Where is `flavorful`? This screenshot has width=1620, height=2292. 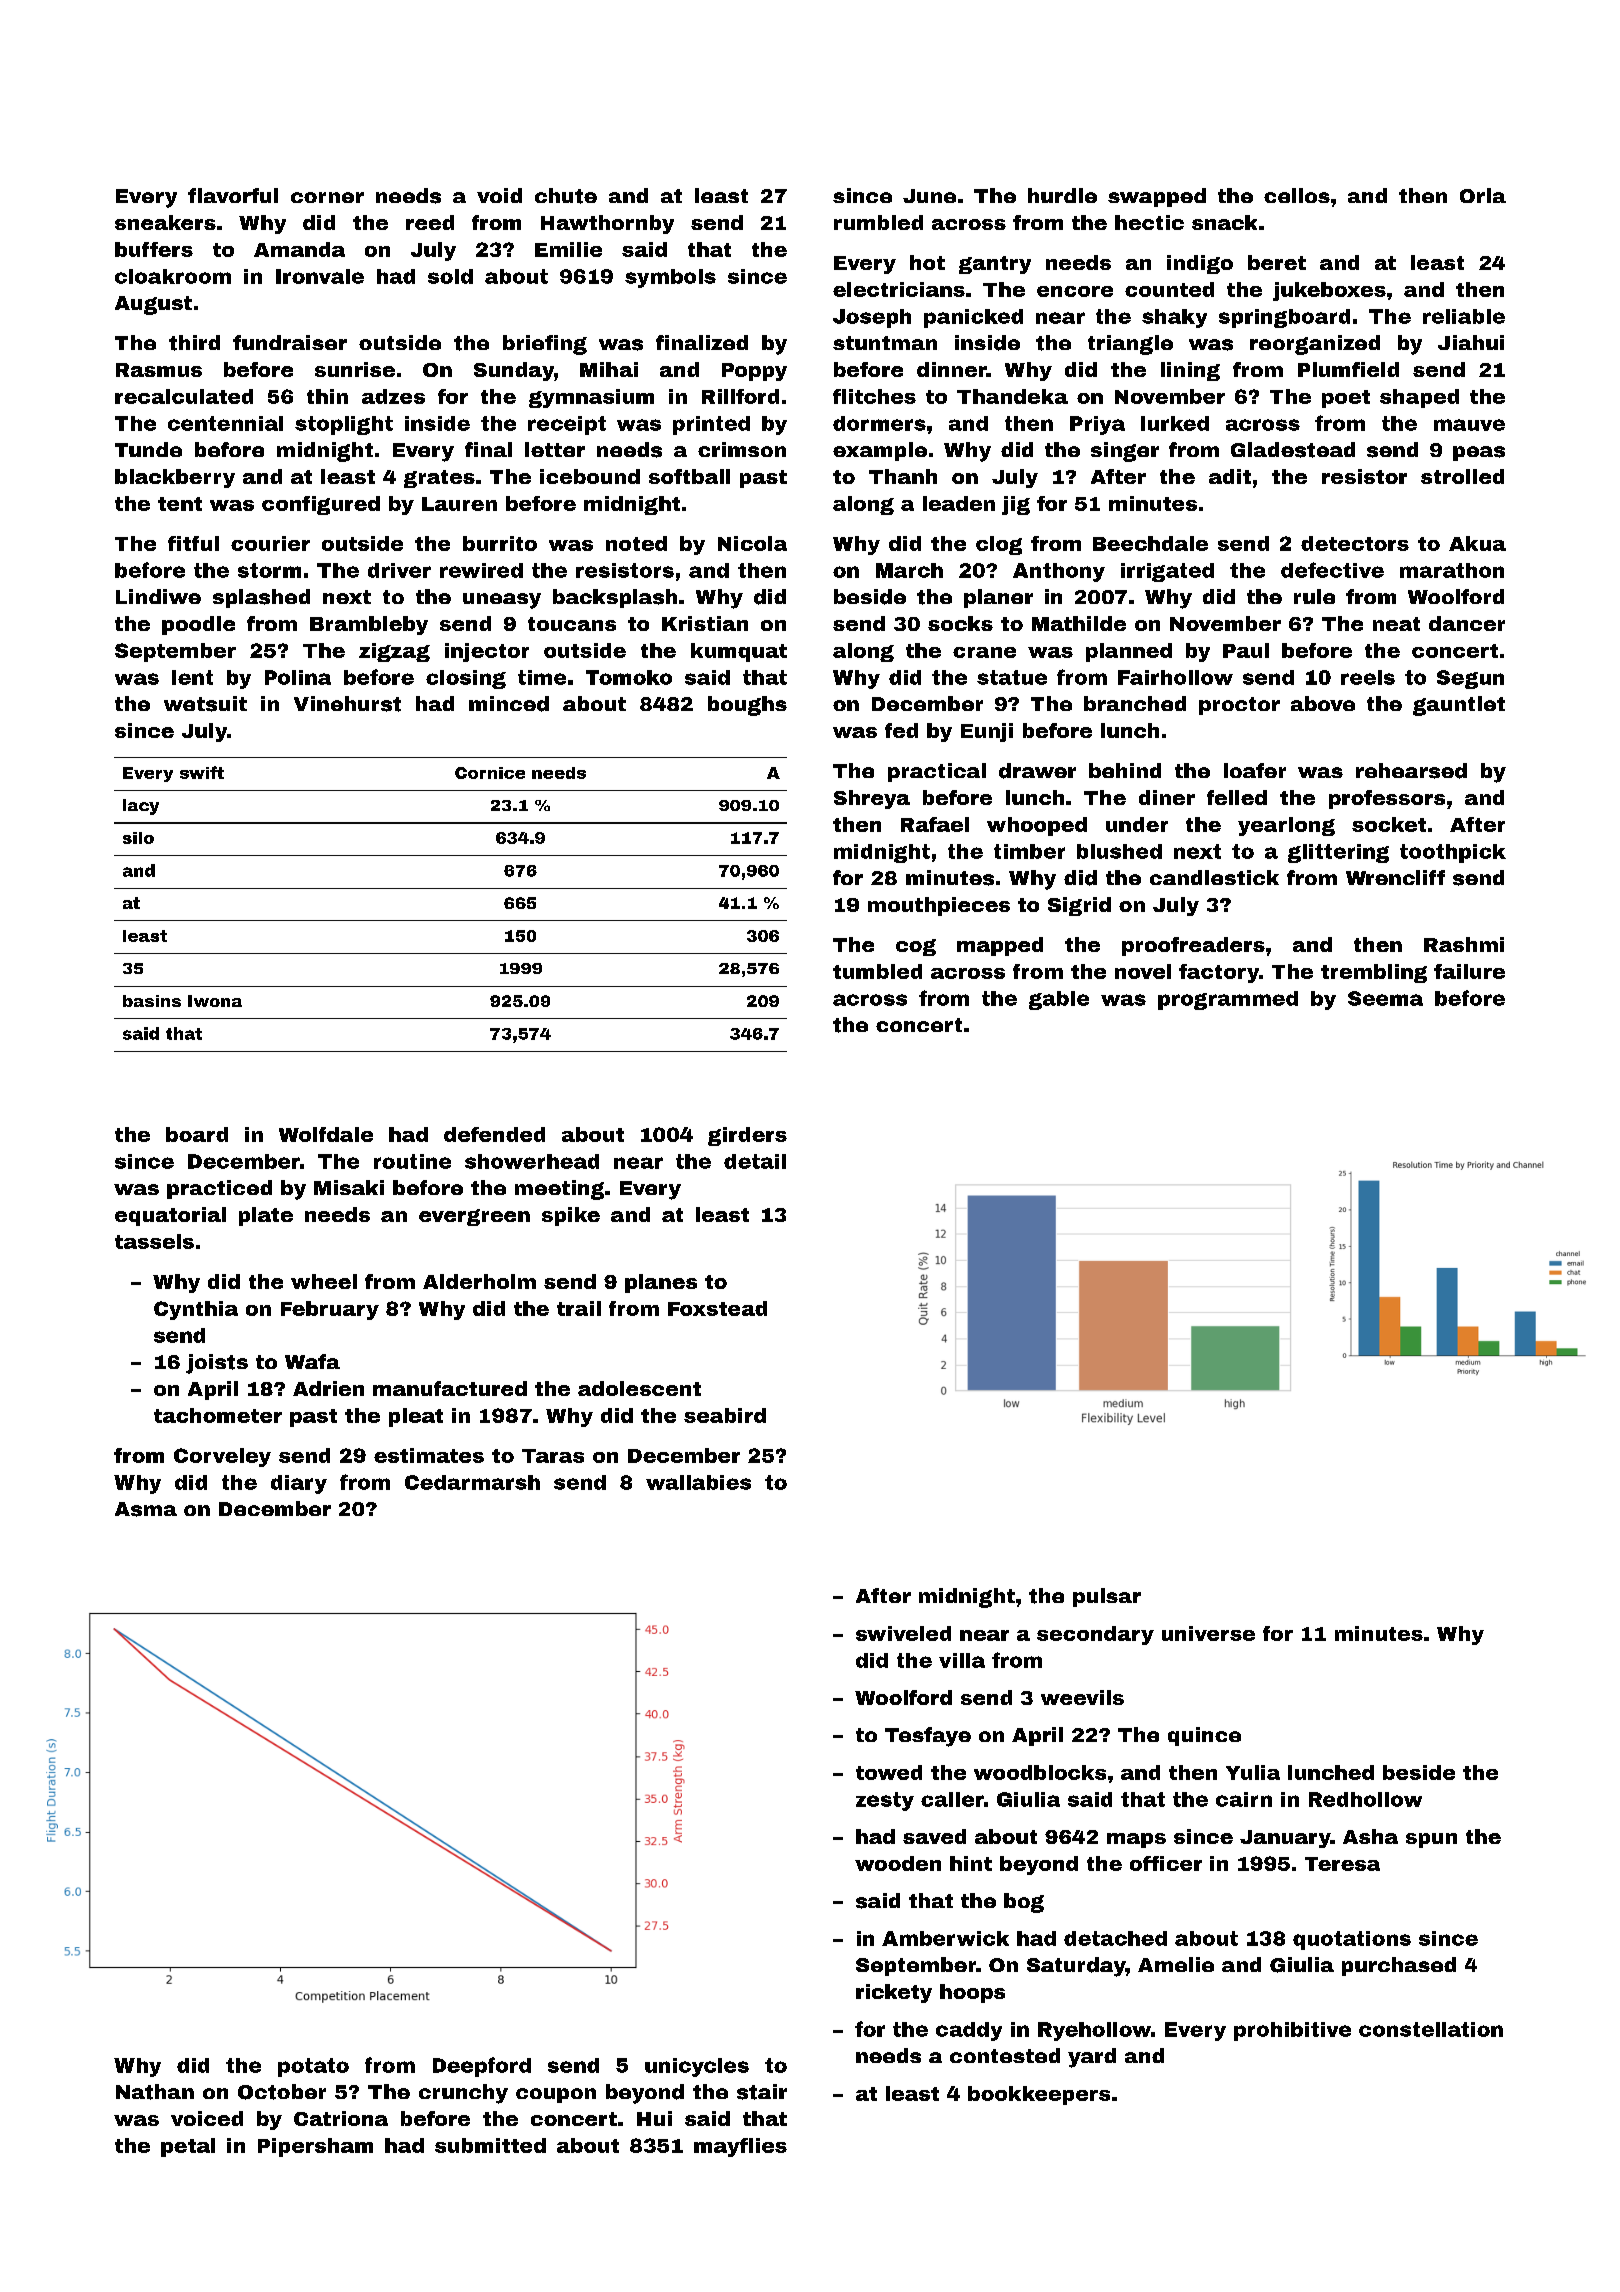 flavorful is located at coordinates (233, 195).
